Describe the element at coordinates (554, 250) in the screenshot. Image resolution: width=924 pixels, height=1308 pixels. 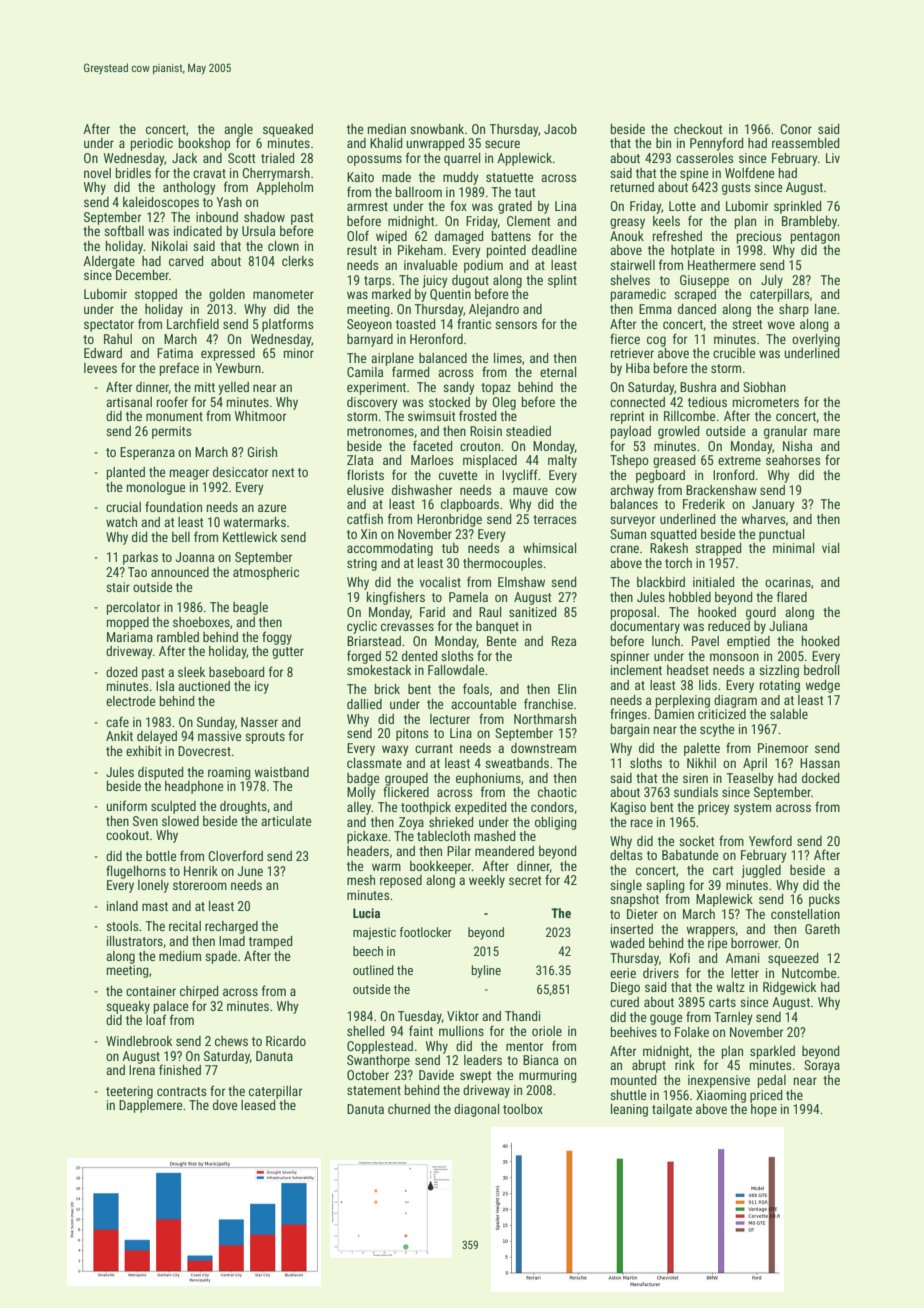
I see `deadline` at that location.
